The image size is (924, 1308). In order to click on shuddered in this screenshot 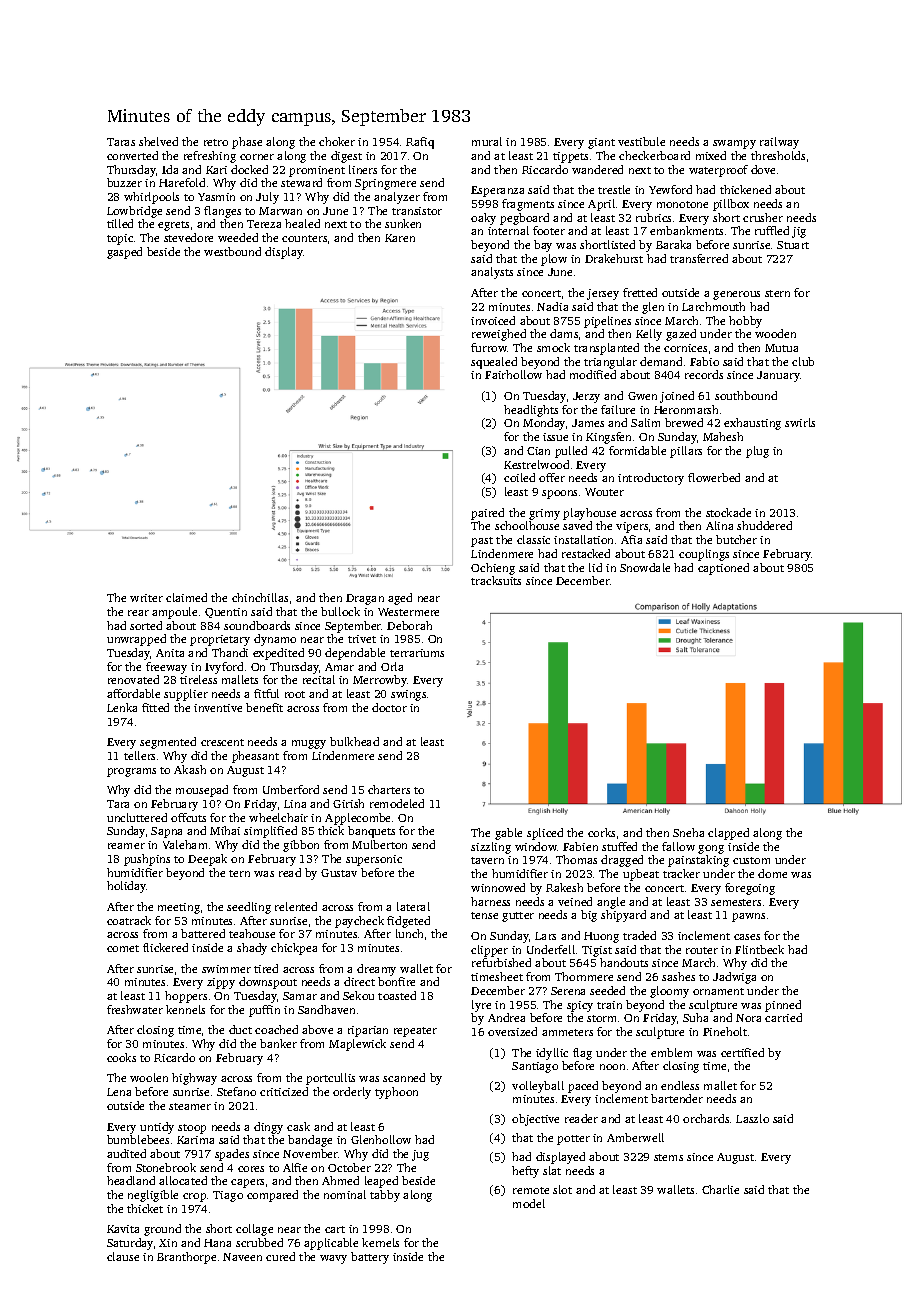, I will do `click(764, 525)`.
